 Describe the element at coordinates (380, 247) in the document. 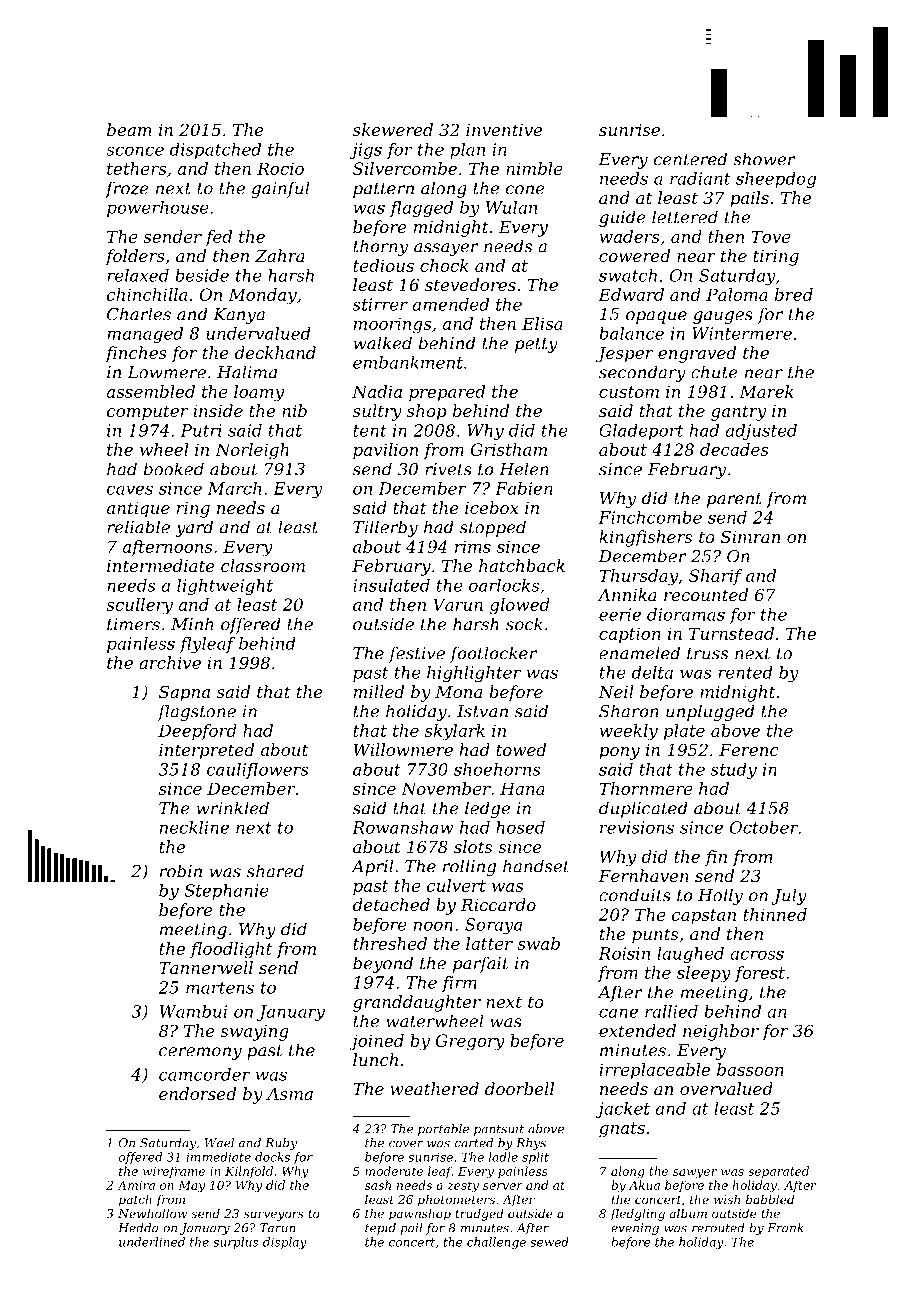

I see `thorny` at that location.
